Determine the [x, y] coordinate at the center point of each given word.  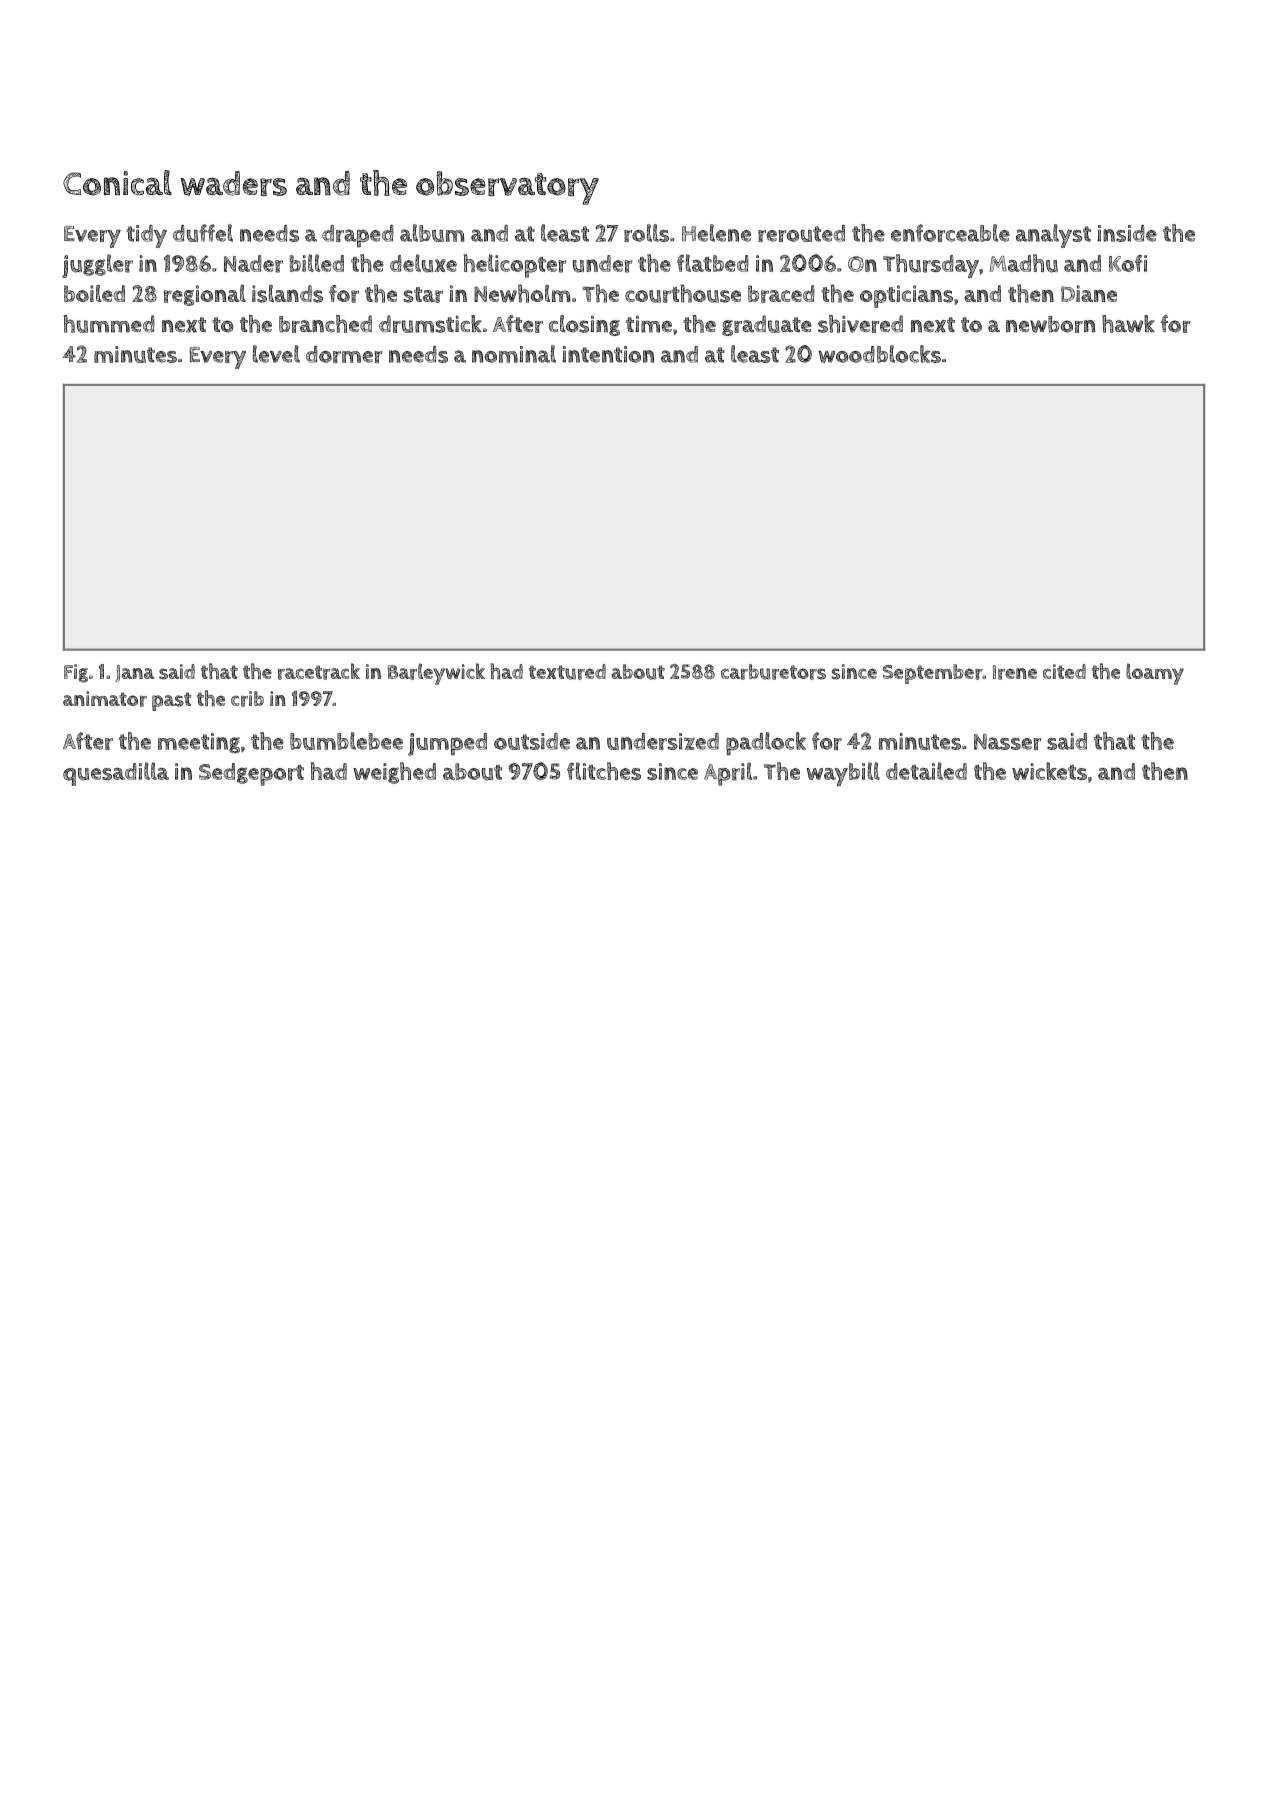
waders [233, 183]
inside [1127, 233]
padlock [766, 744]
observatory [507, 188]
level [276, 354]
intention [608, 354]
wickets [1049, 771]
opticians [906, 296]
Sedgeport [251, 774]
